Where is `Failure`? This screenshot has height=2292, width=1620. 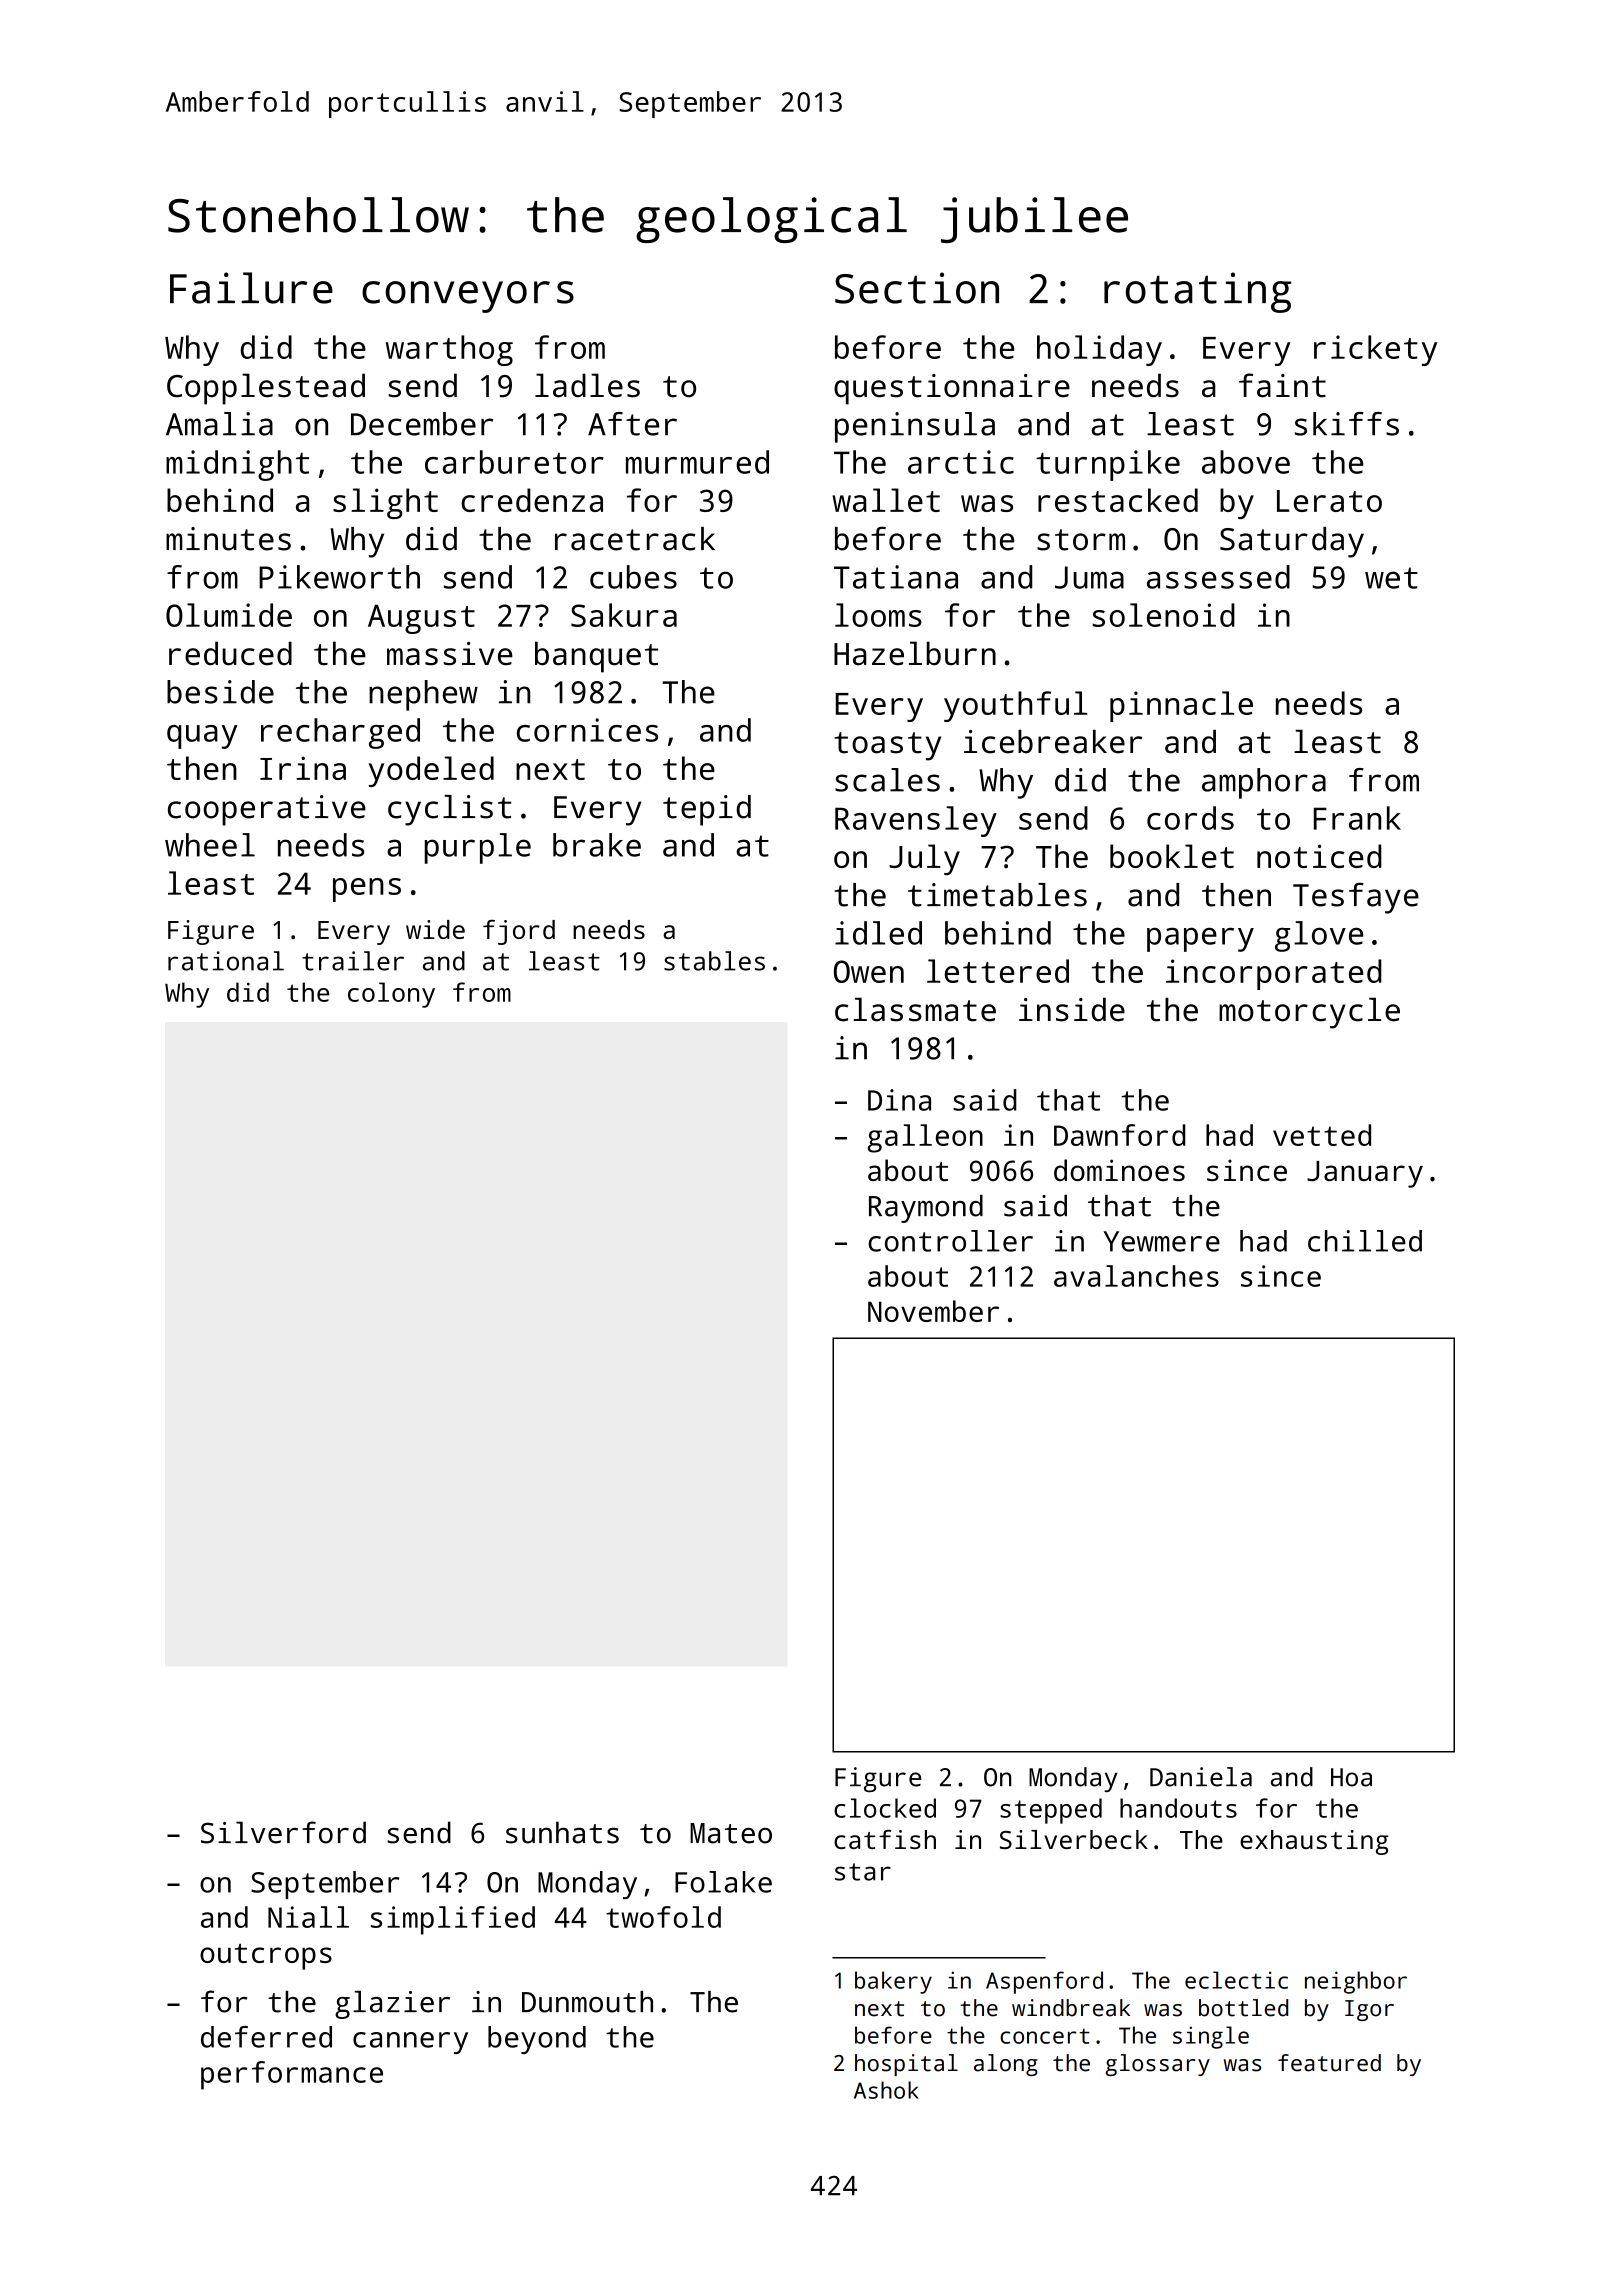 Failure is located at coordinates (251, 288).
